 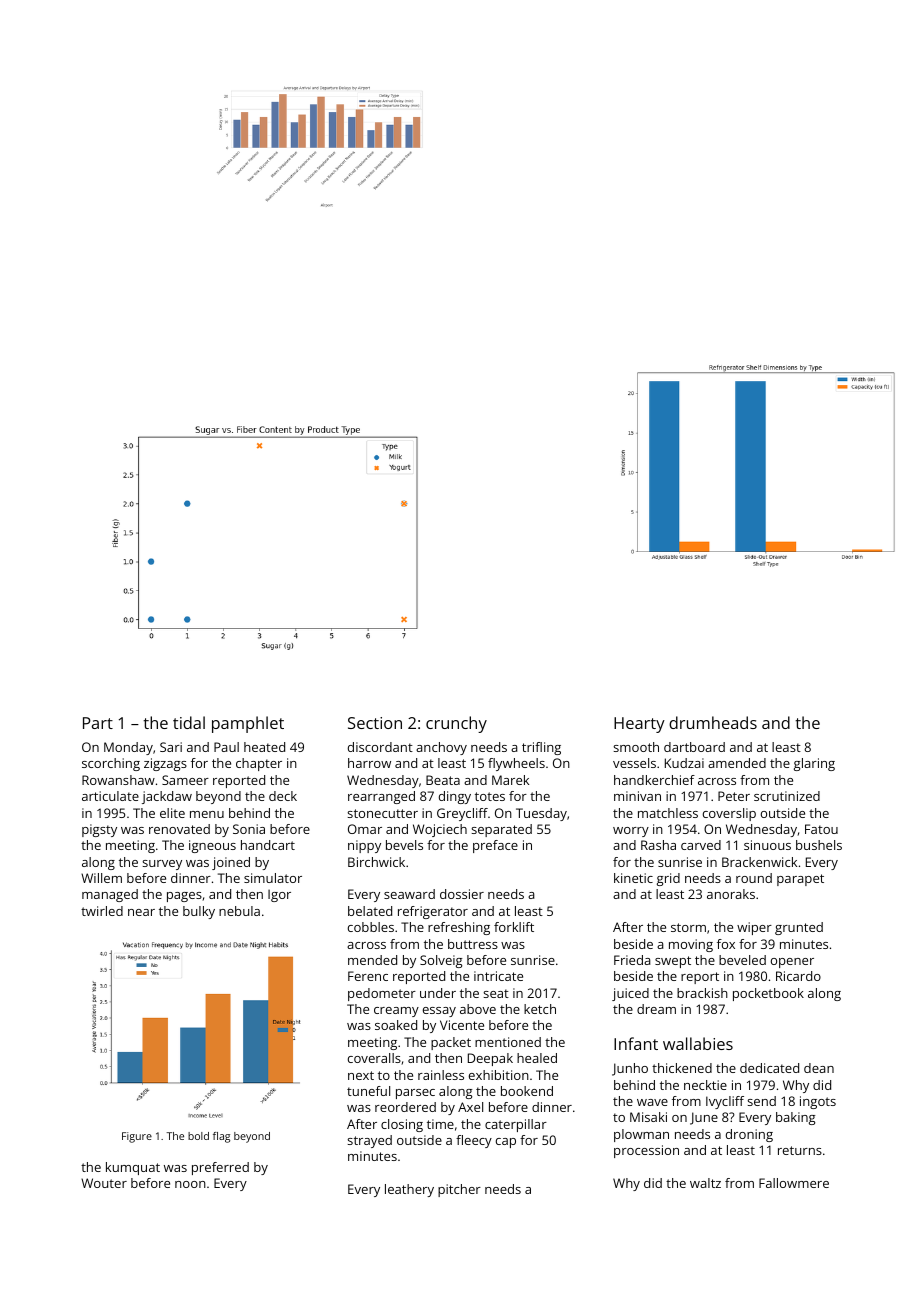 I want to click on healed, so click(x=537, y=1058).
